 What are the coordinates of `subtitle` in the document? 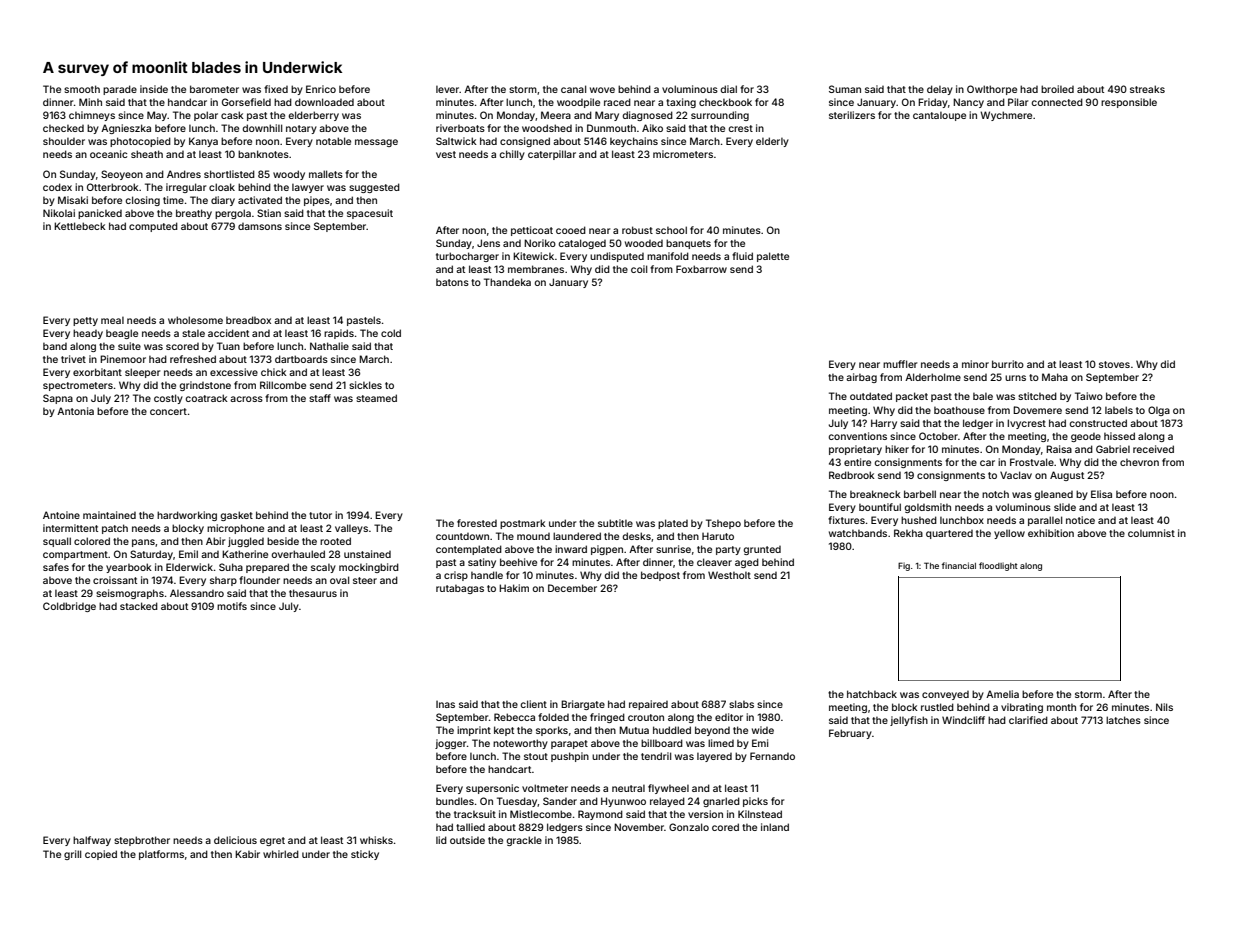 It's located at (615, 523).
